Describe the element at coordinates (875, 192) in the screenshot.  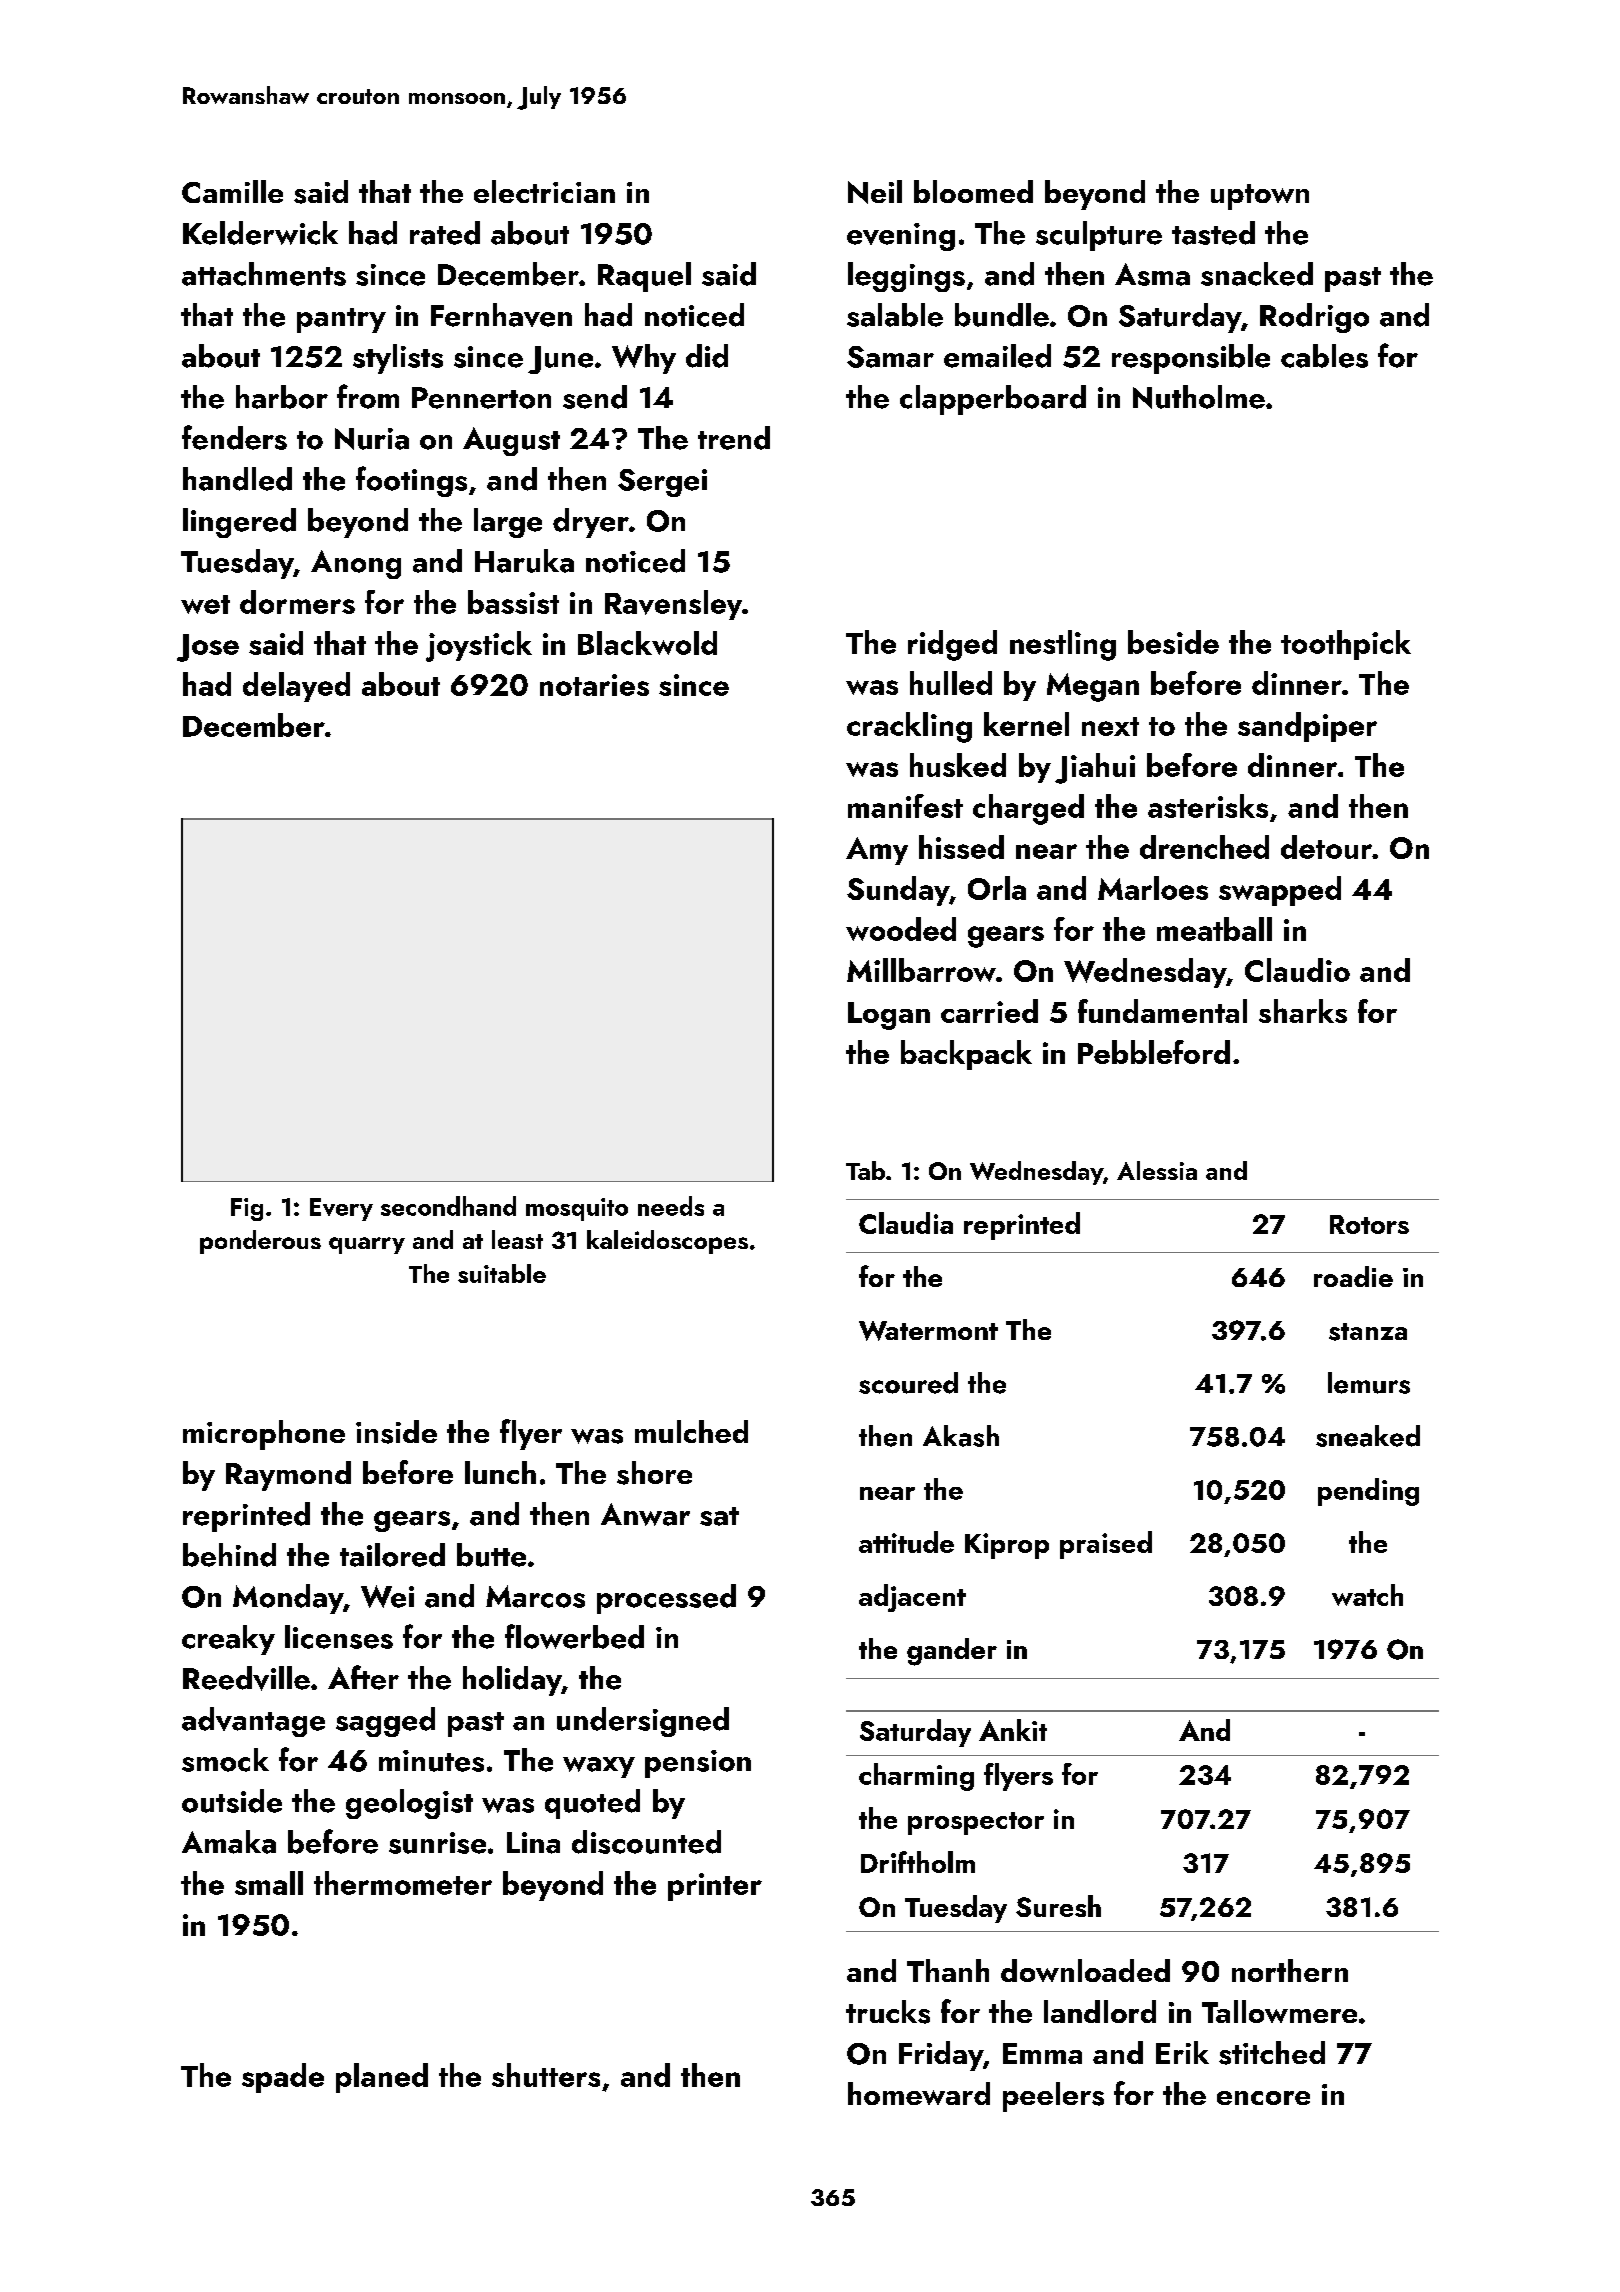
I see `Neil` at that location.
